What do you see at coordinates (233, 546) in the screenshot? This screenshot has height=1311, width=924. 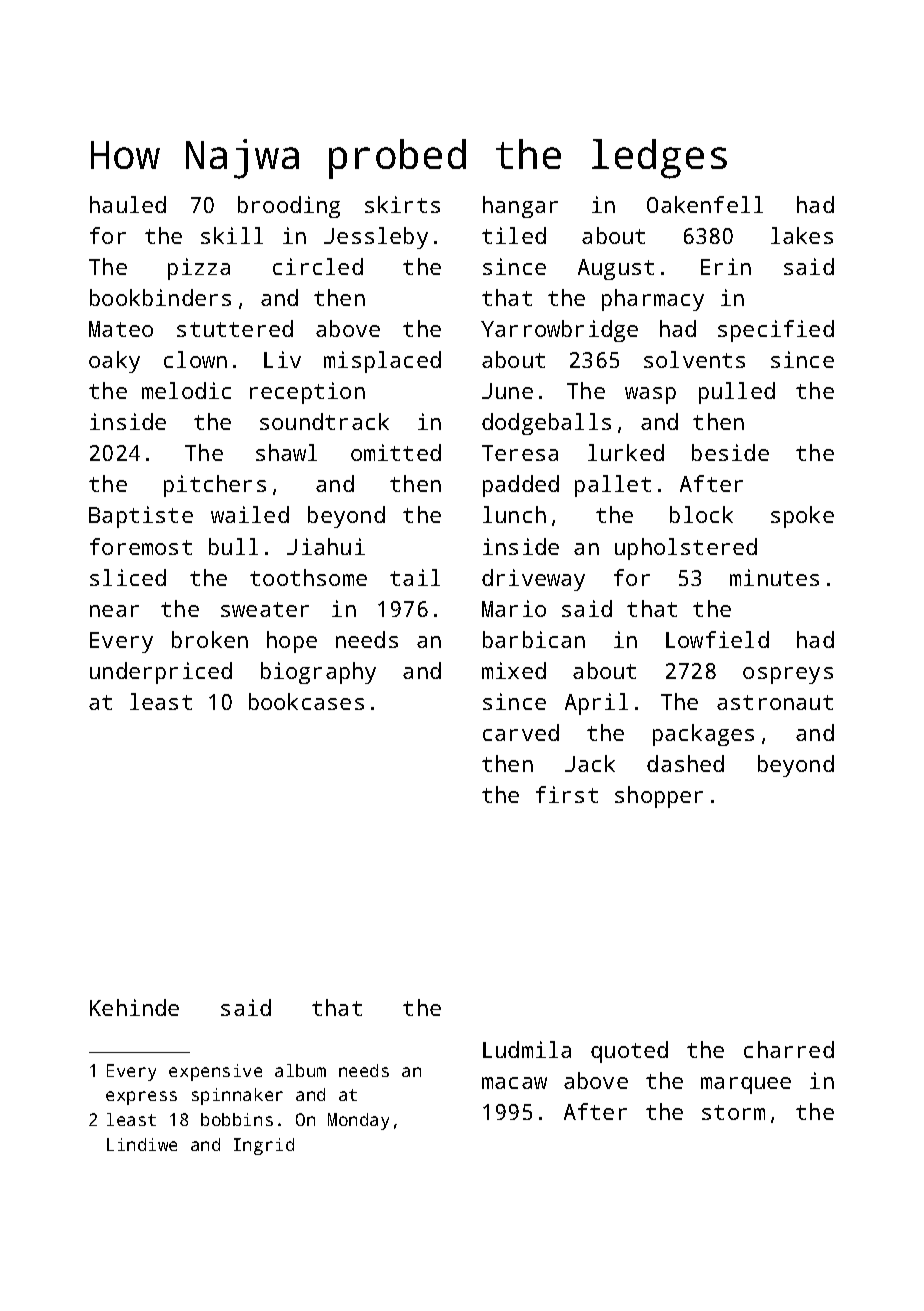 I see `bull` at bounding box center [233, 546].
